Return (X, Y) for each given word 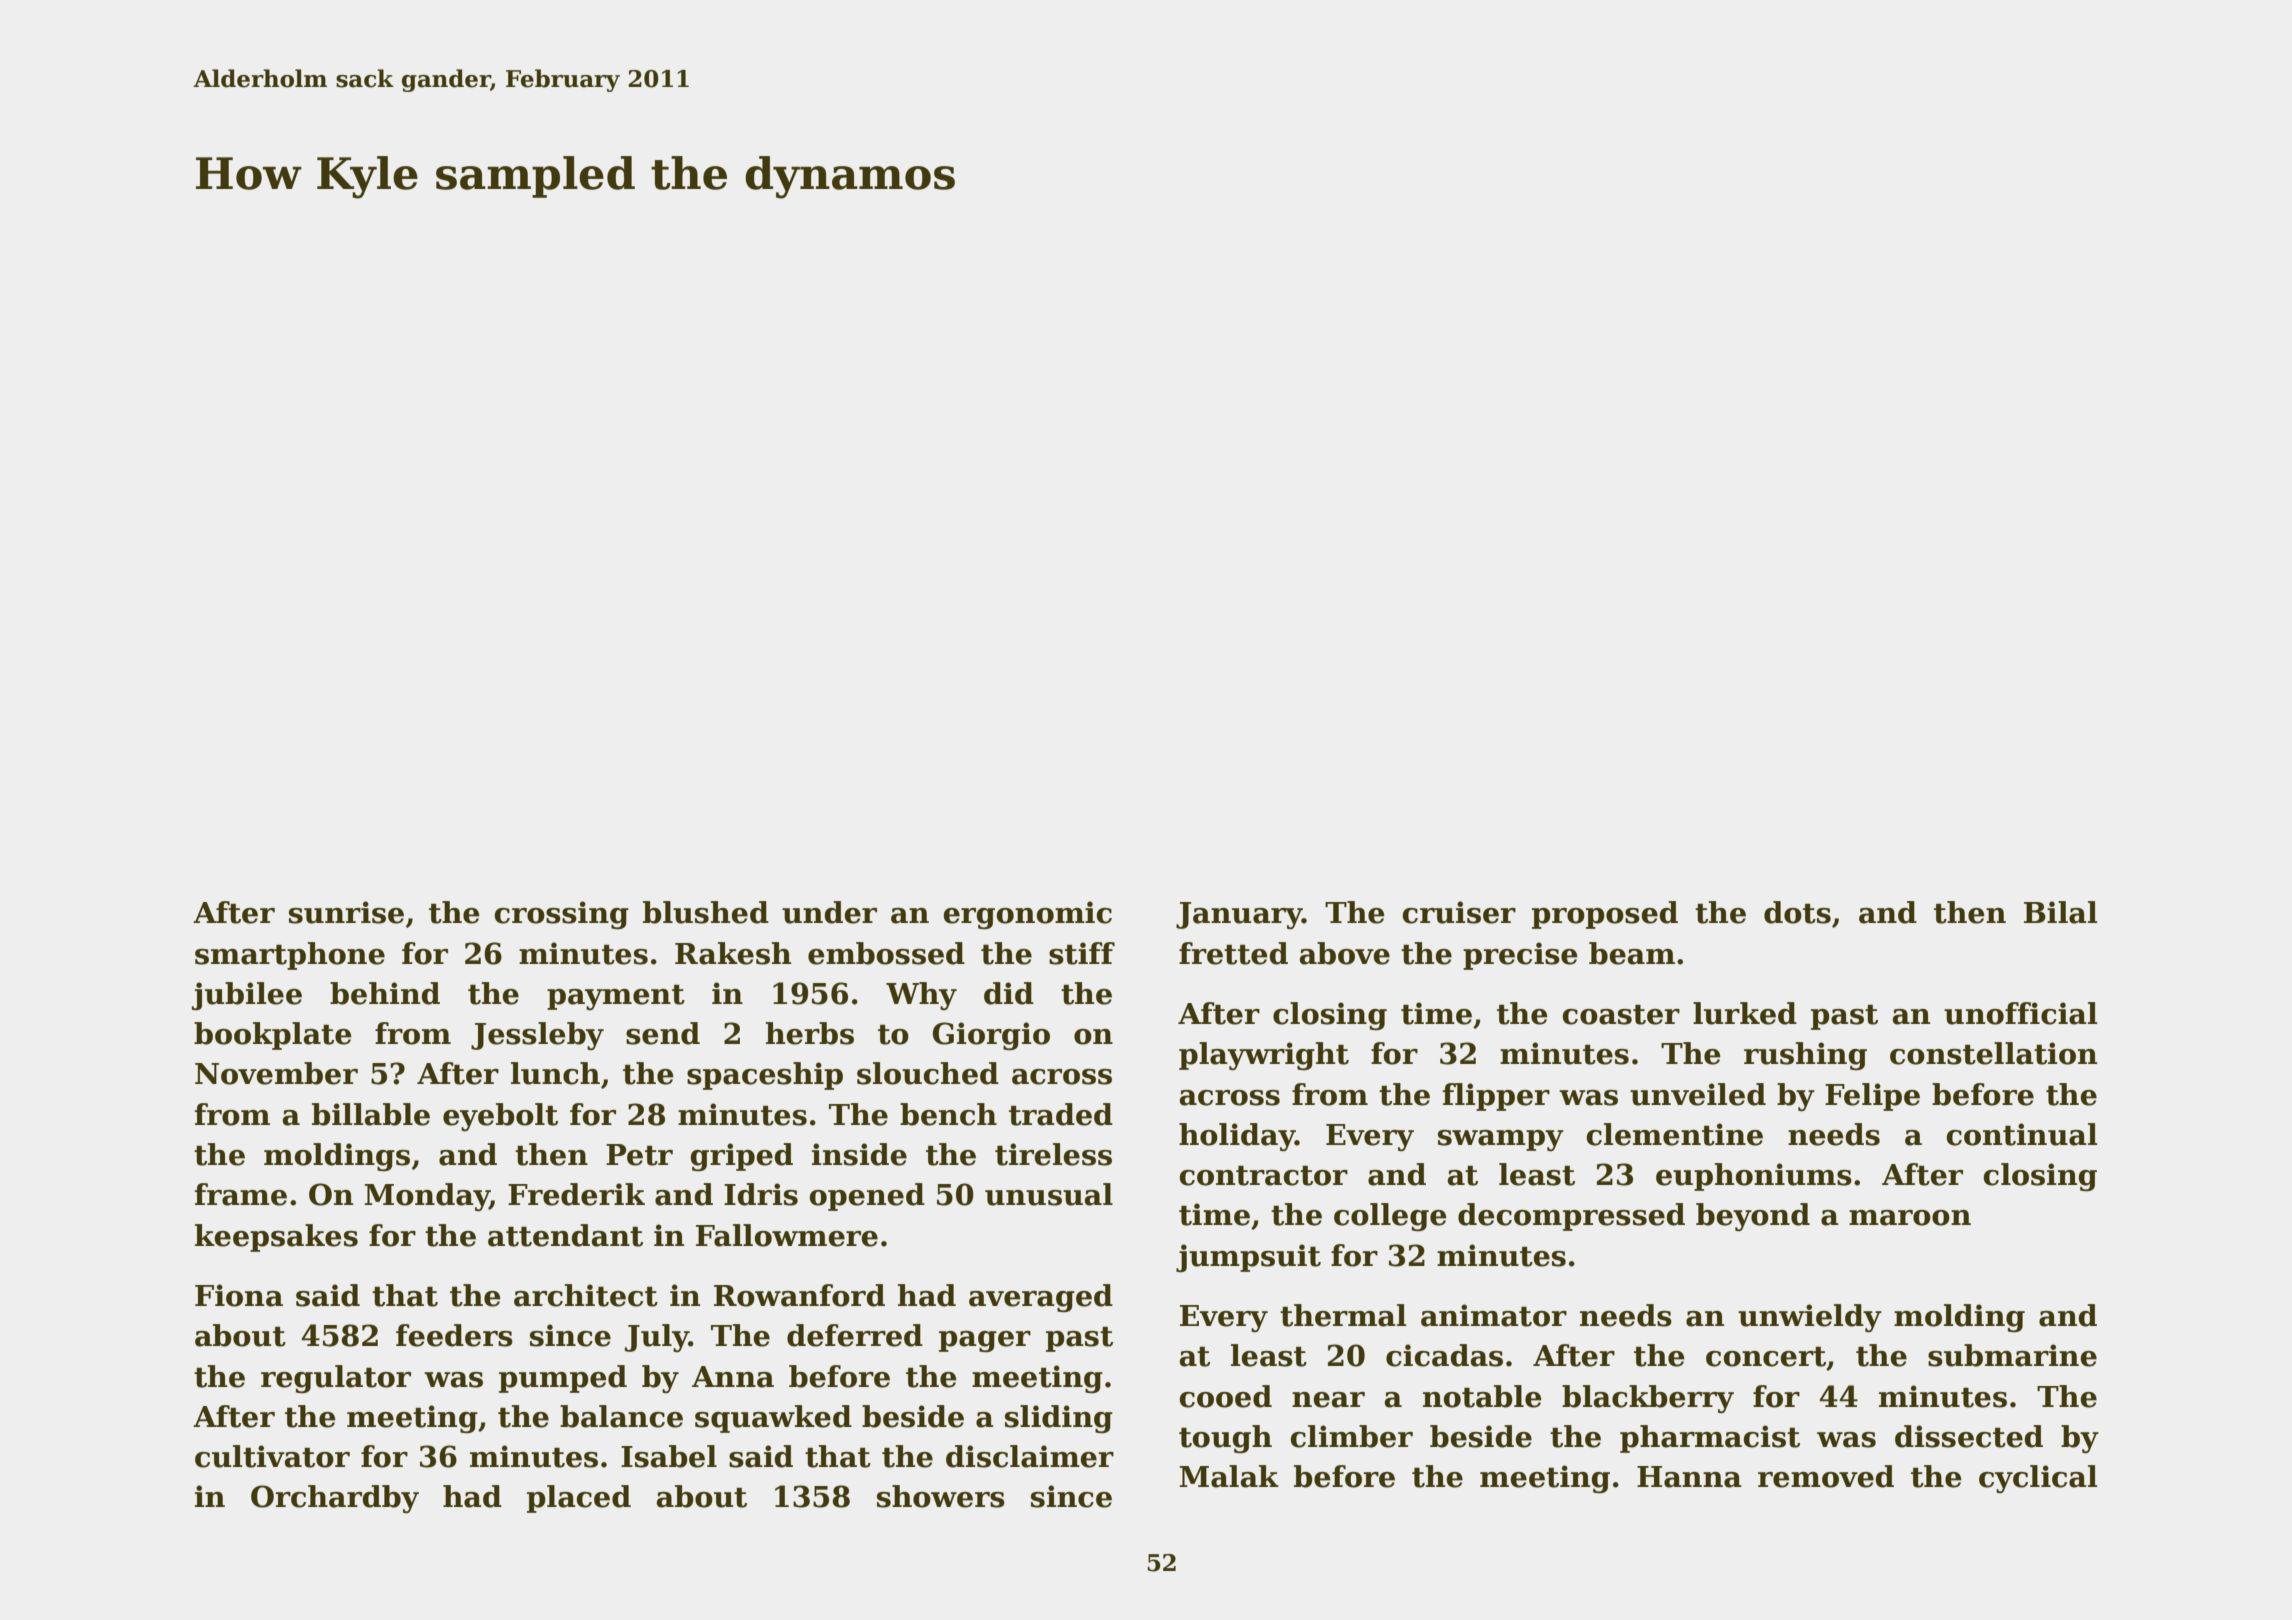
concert (1766, 1357)
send (663, 1033)
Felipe (1872, 1097)
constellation (1993, 1053)
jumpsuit (1248, 1258)
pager (985, 1342)
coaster (1621, 1015)
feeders (454, 1335)
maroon (1910, 1218)
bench (948, 1114)
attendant (565, 1235)
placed (579, 1499)
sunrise (346, 912)
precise (1520, 956)
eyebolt (500, 1117)
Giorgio (991, 1036)
